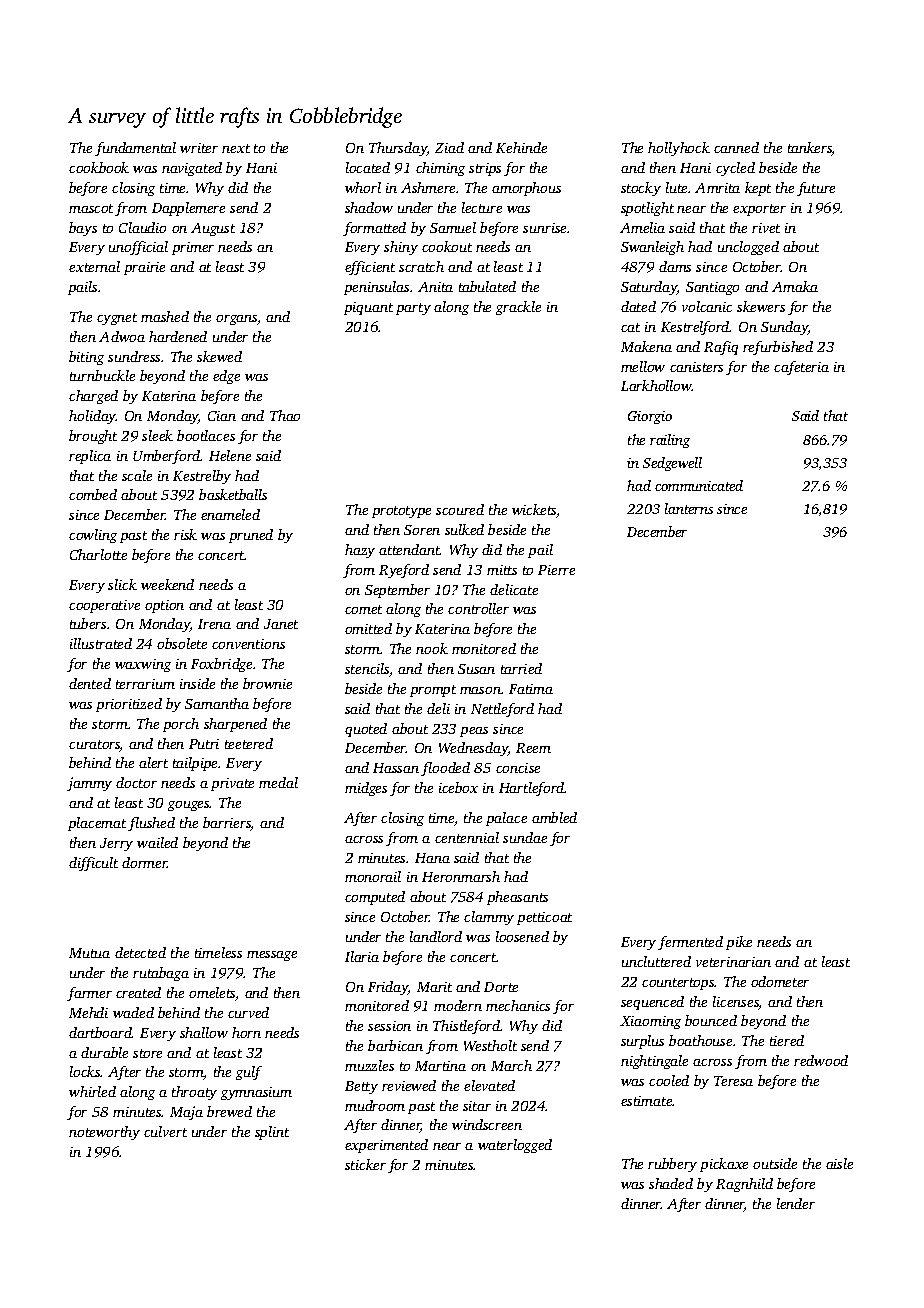 The height and width of the screenshot is (1308, 924). What do you see at coordinates (227, 824) in the screenshot?
I see `barriers` at bounding box center [227, 824].
